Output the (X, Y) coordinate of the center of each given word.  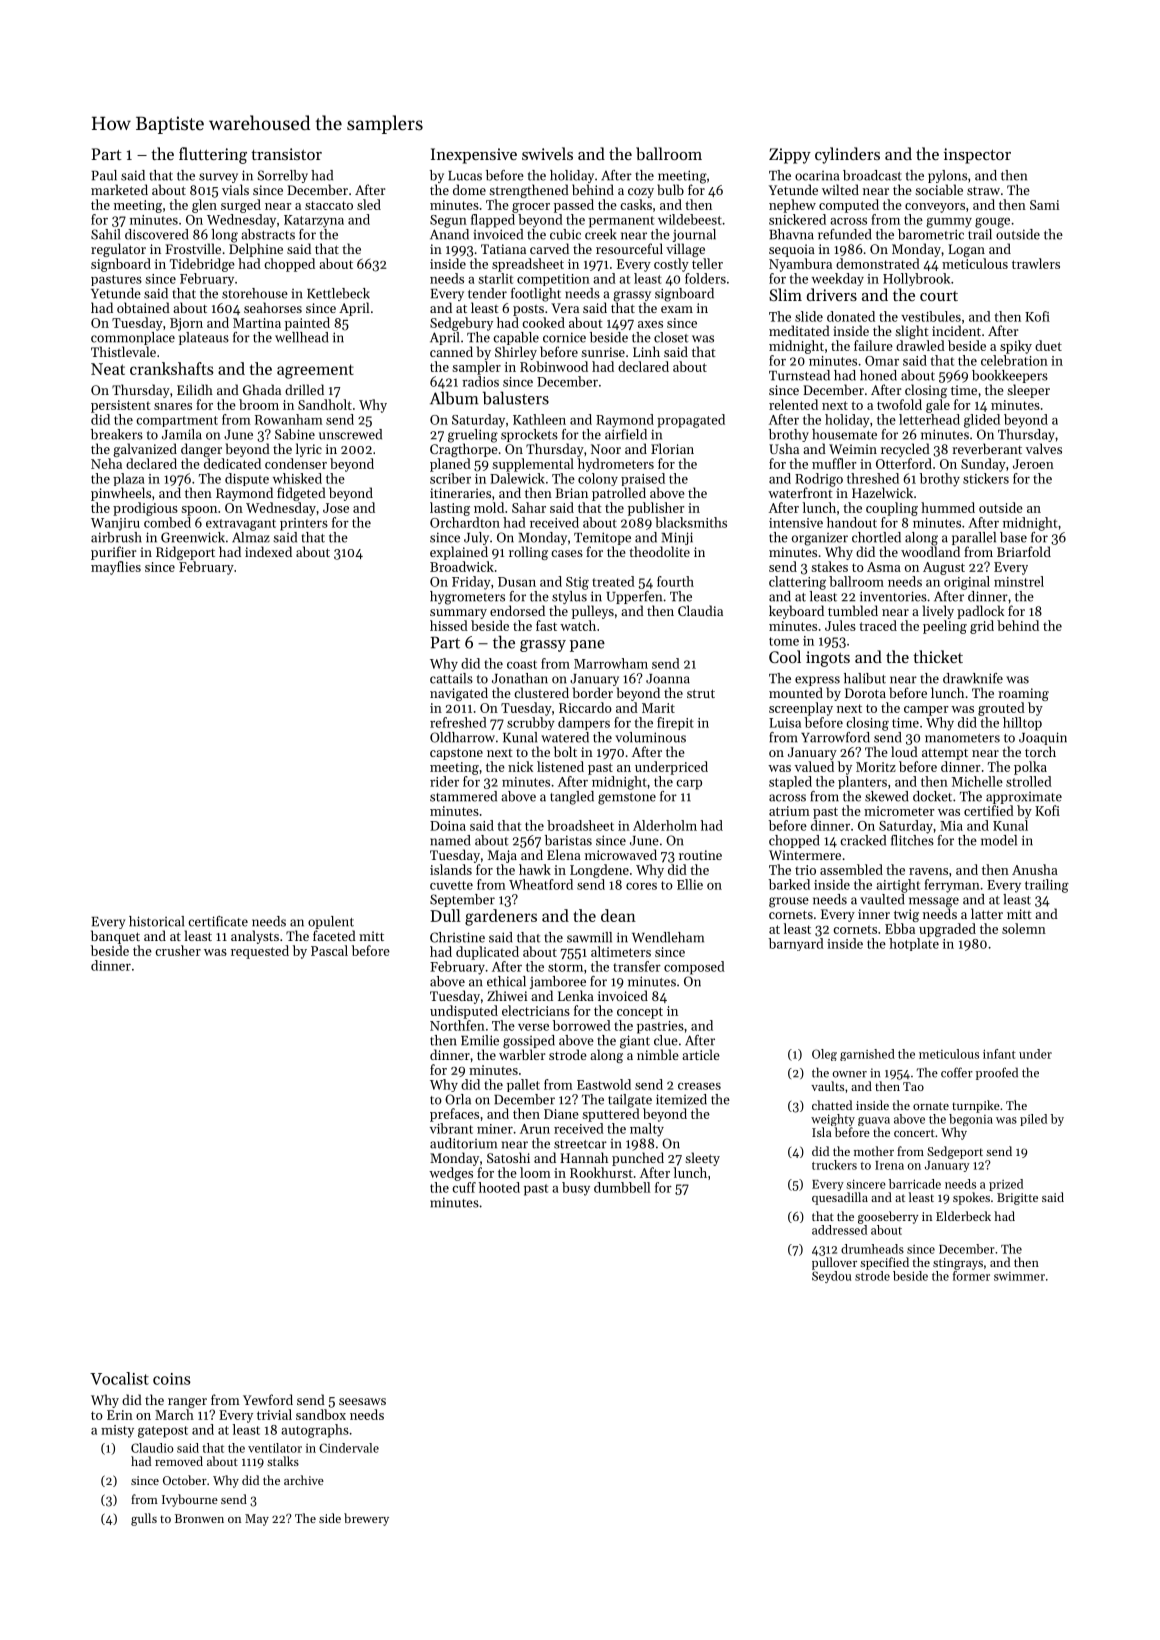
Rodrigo (819, 480)
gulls (144, 1519)
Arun (535, 1129)
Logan (966, 250)
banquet (115, 937)
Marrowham (611, 663)
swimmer (1019, 1276)
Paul (104, 175)
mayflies (116, 568)
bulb (670, 189)
